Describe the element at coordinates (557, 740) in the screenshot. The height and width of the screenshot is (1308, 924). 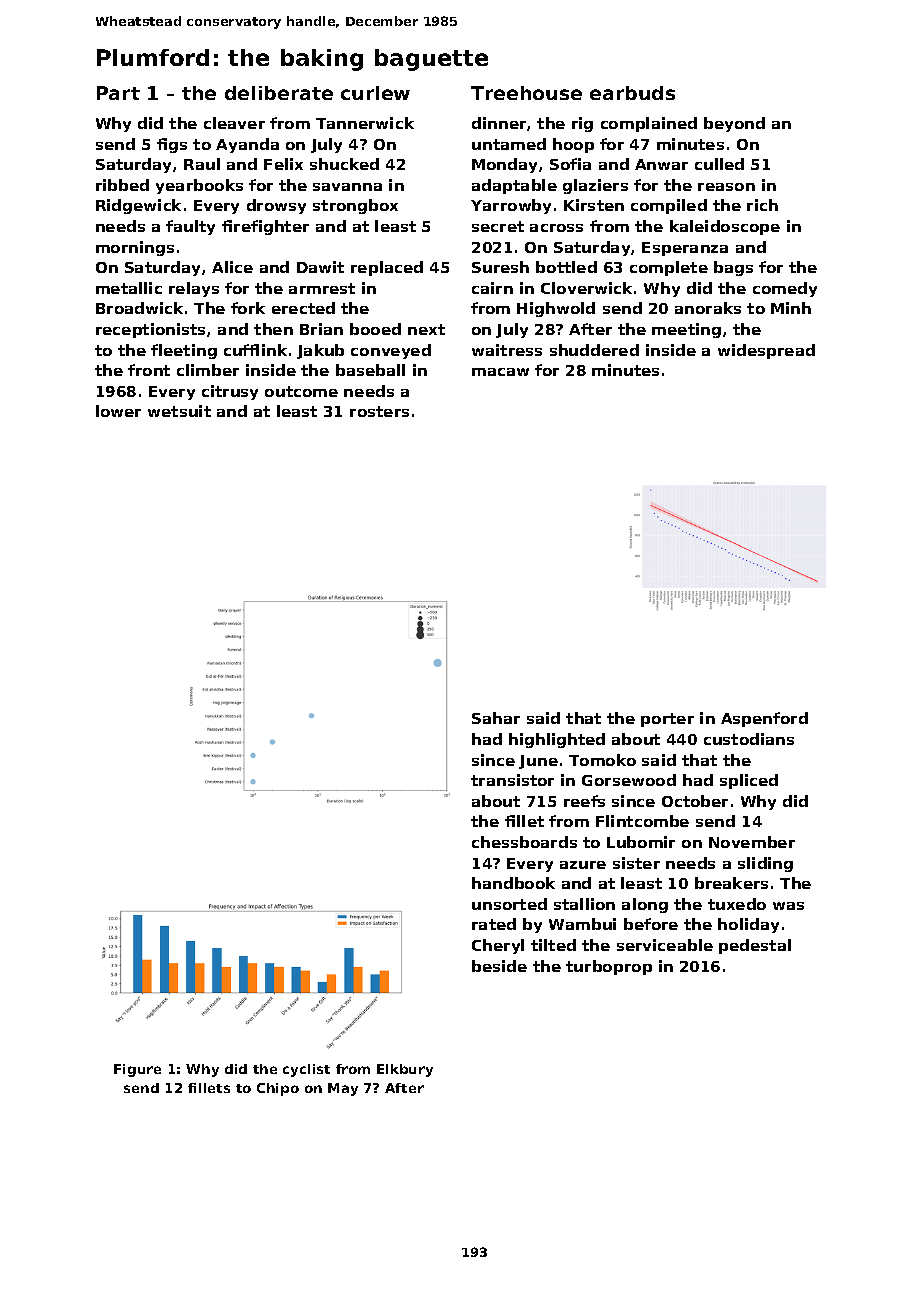
I see `highlighted` at that location.
